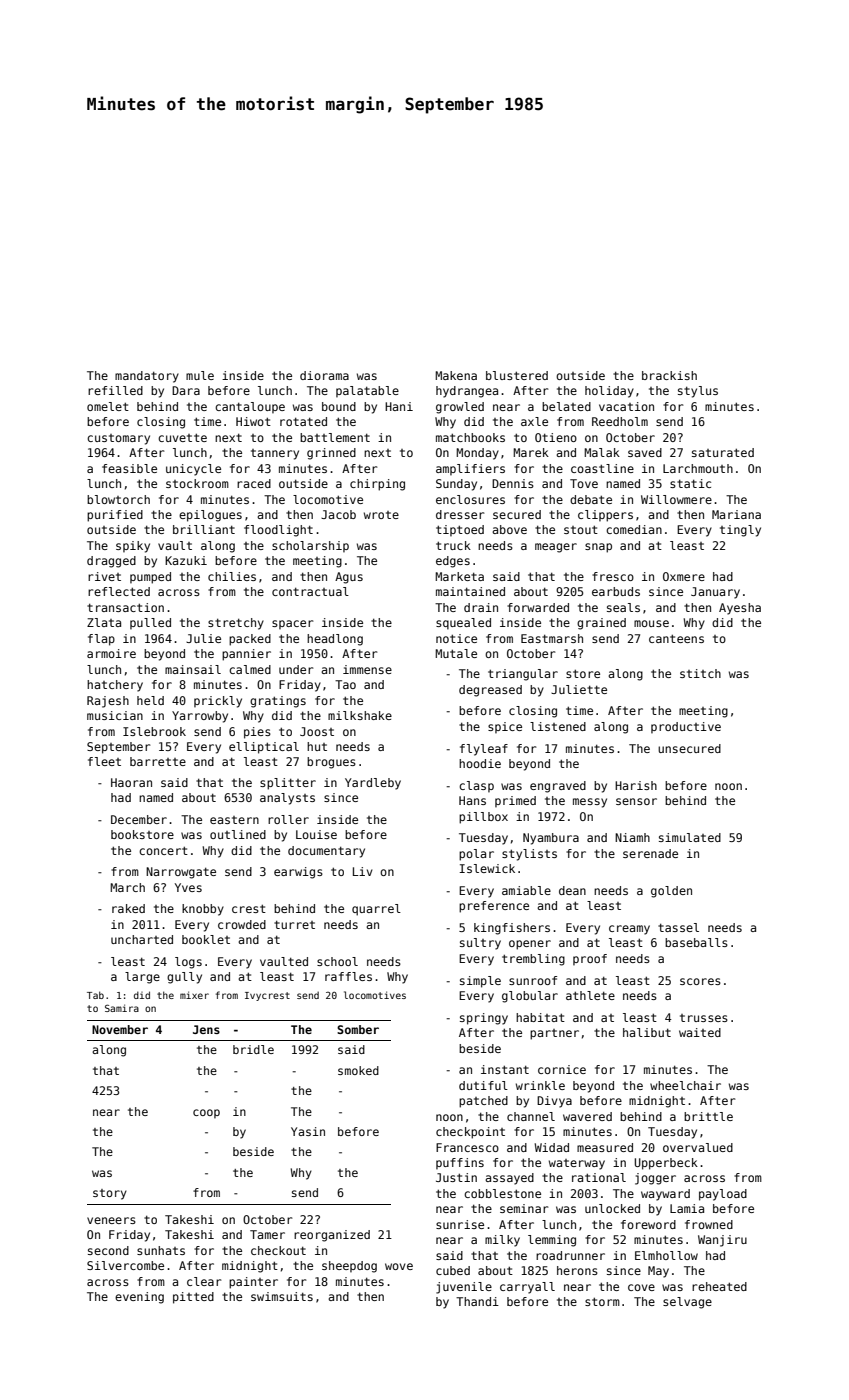  I want to click on productive, so click(686, 727).
